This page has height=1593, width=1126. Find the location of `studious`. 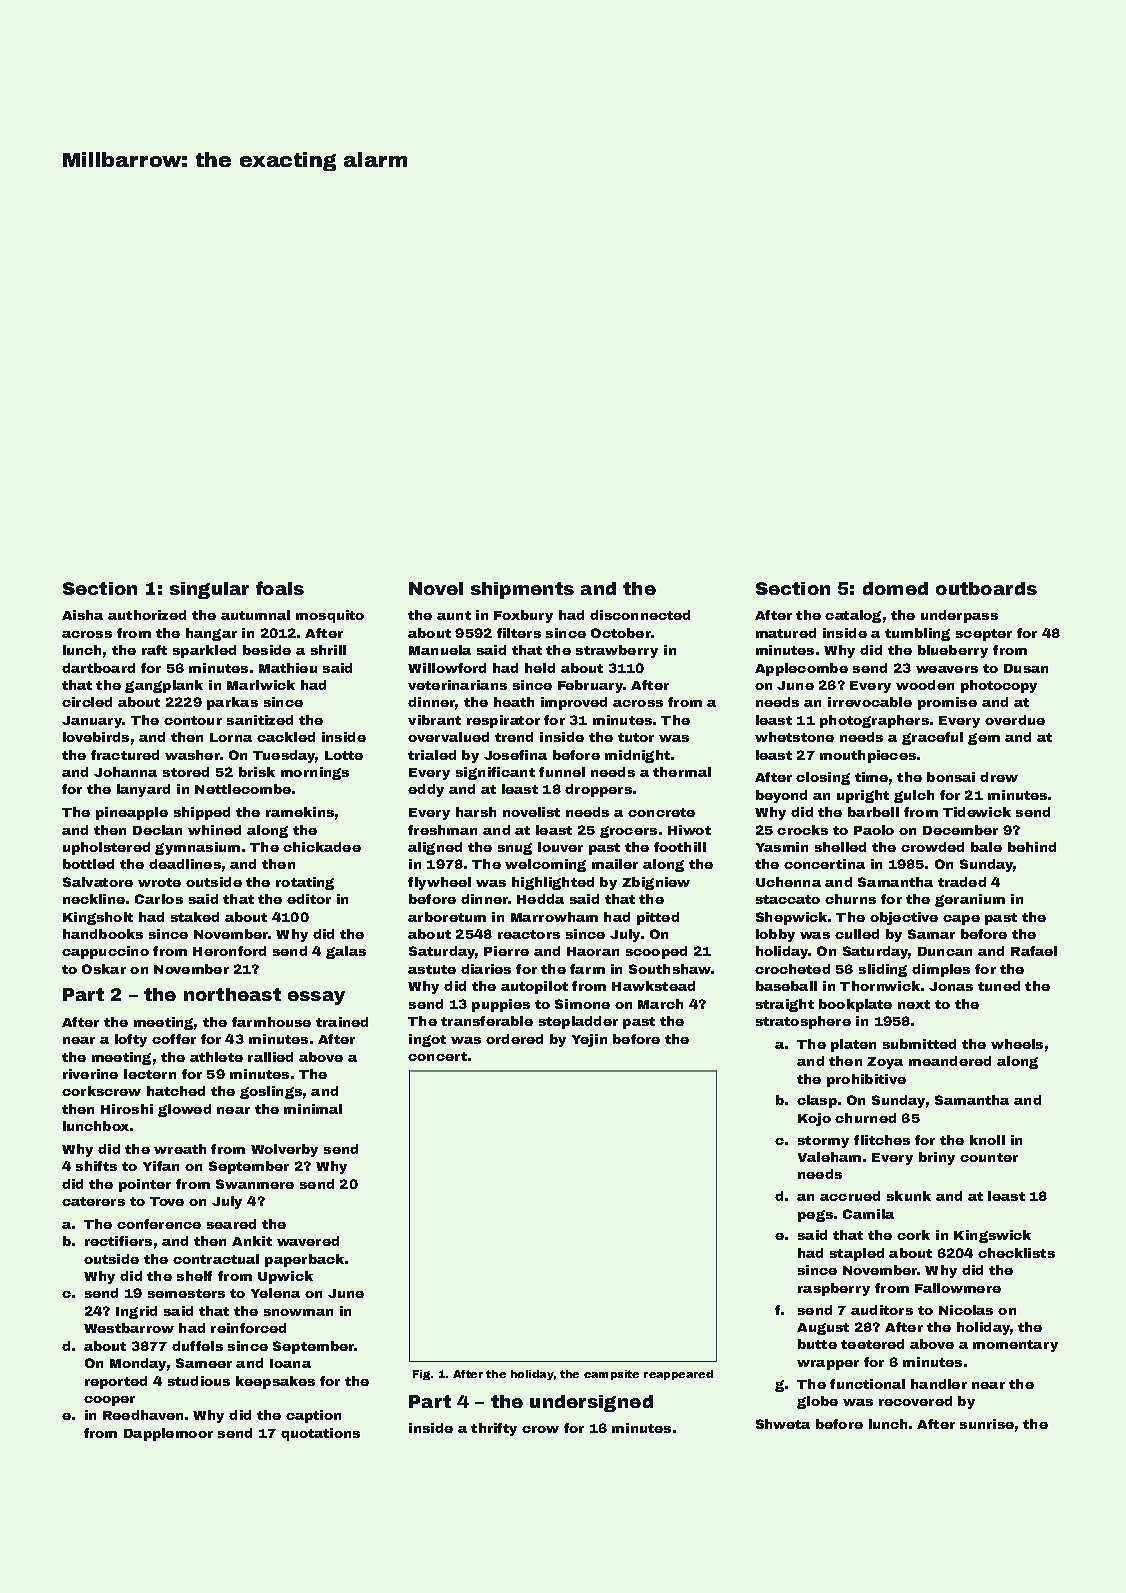

studious is located at coordinates (199, 1381).
